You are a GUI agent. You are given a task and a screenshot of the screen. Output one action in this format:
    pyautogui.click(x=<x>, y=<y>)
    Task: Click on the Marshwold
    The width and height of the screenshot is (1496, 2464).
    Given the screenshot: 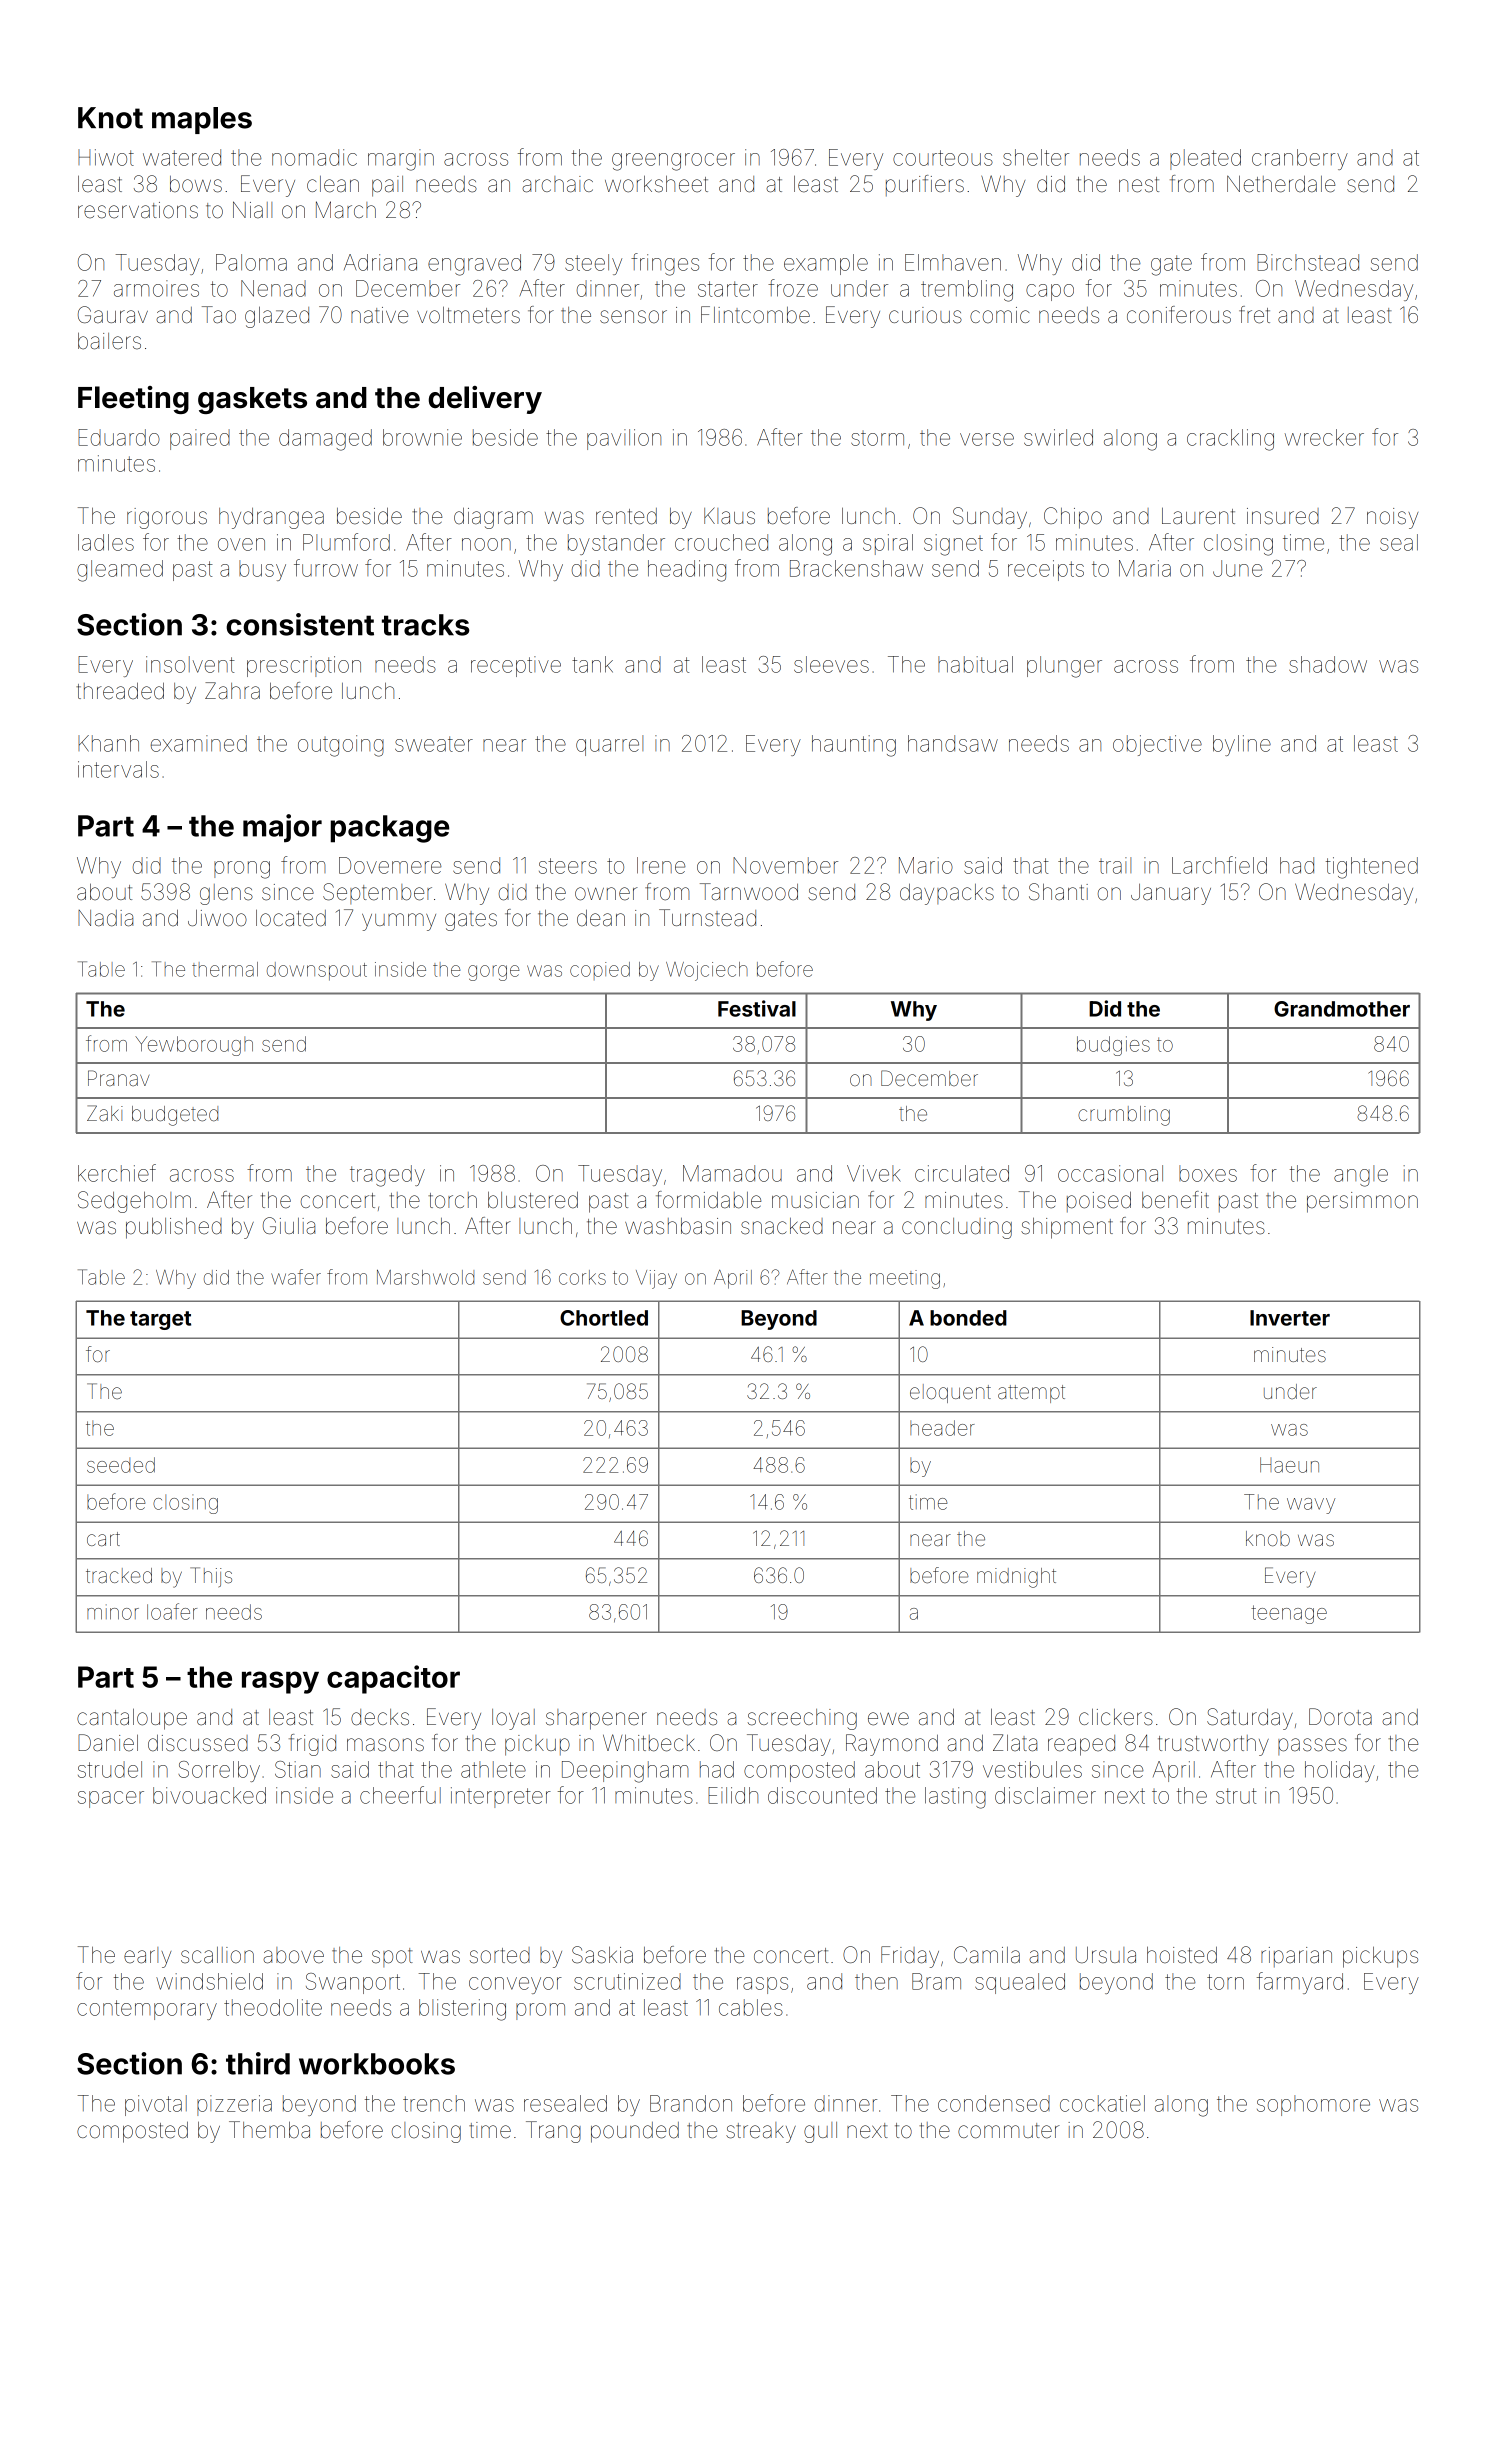 What is the action you would take?
    pyautogui.click(x=425, y=1277)
